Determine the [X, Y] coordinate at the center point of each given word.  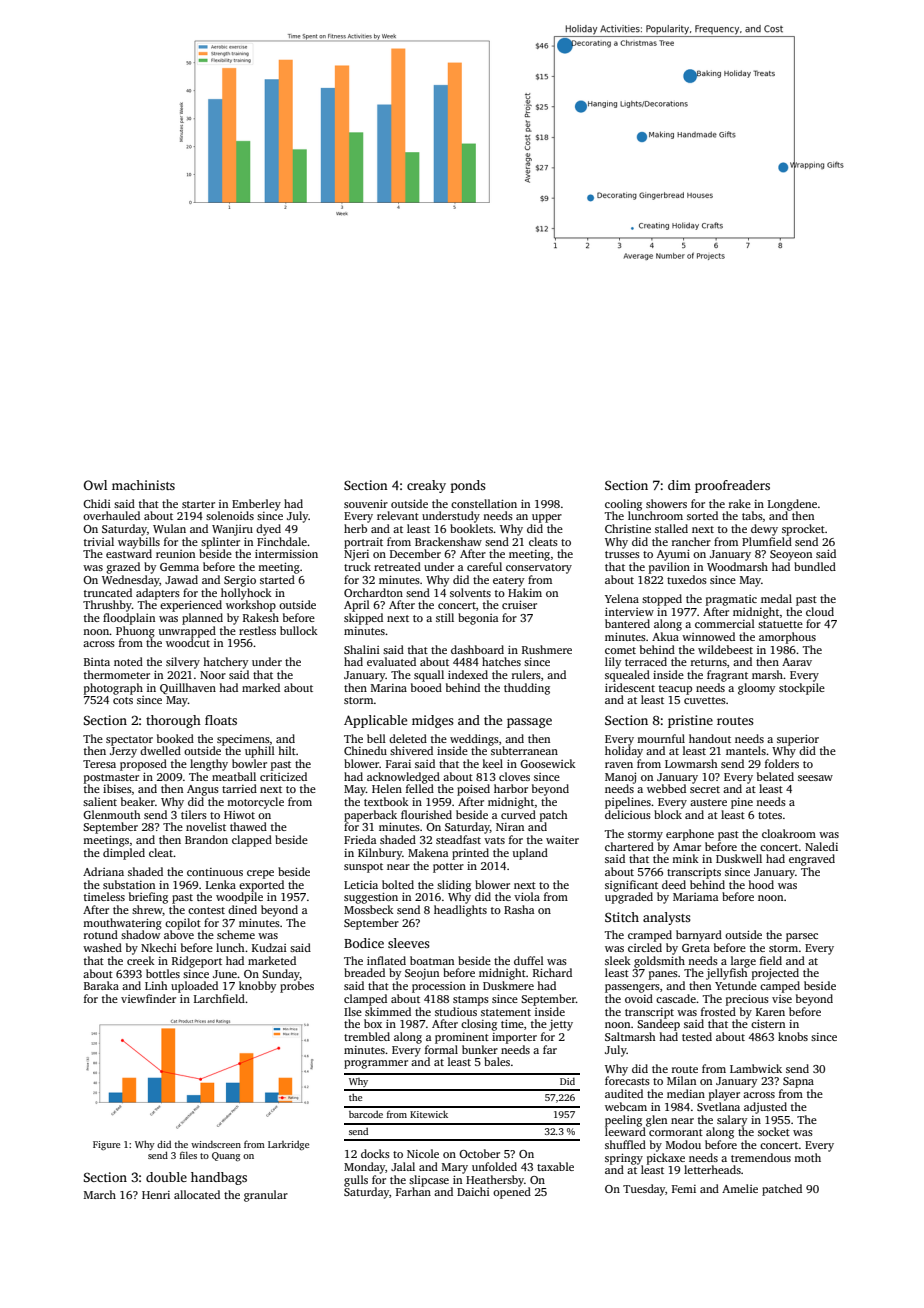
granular [266, 1196]
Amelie [740, 1188]
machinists [143, 485]
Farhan [413, 1191]
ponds [468, 486]
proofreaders [732, 486]
